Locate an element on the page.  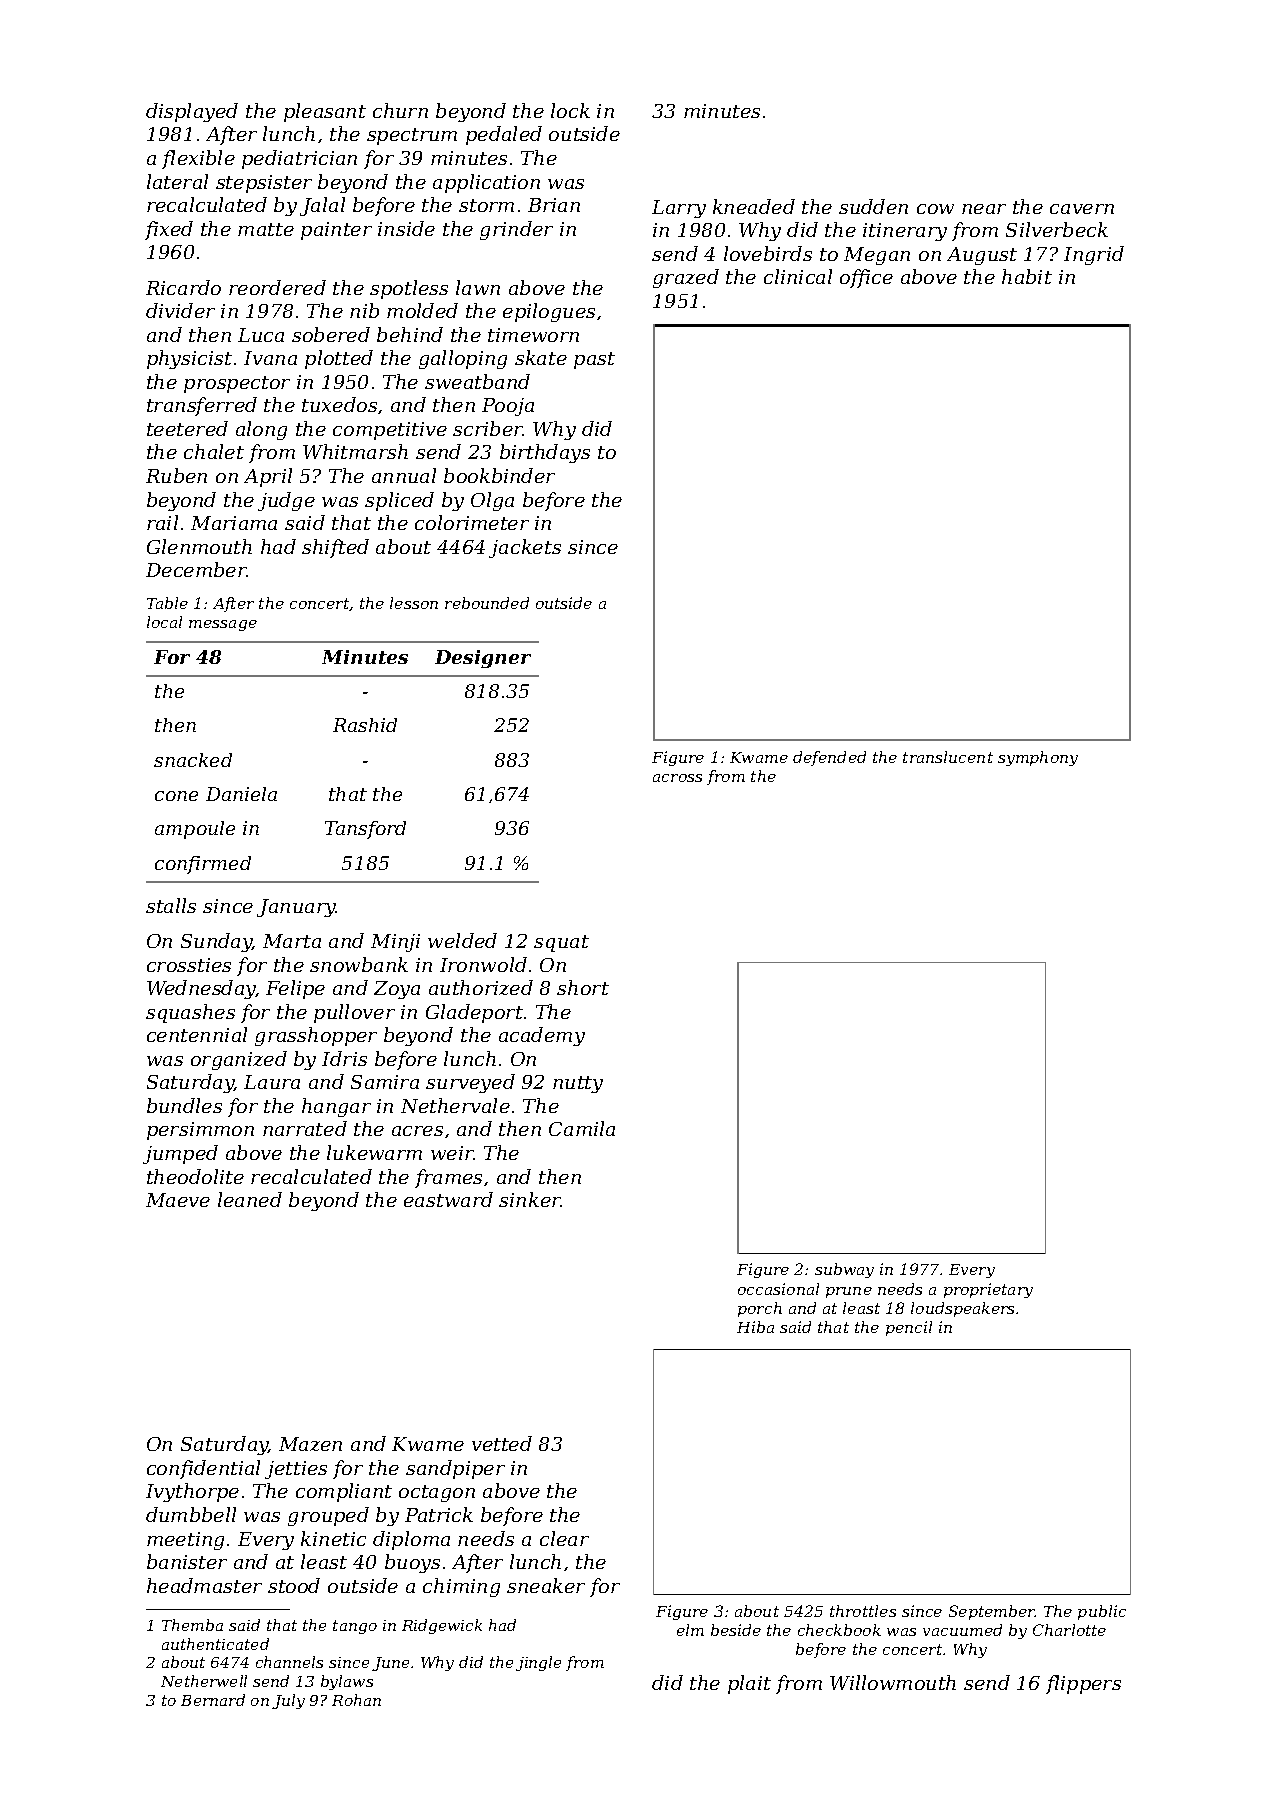
short is located at coordinates (583, 987).
